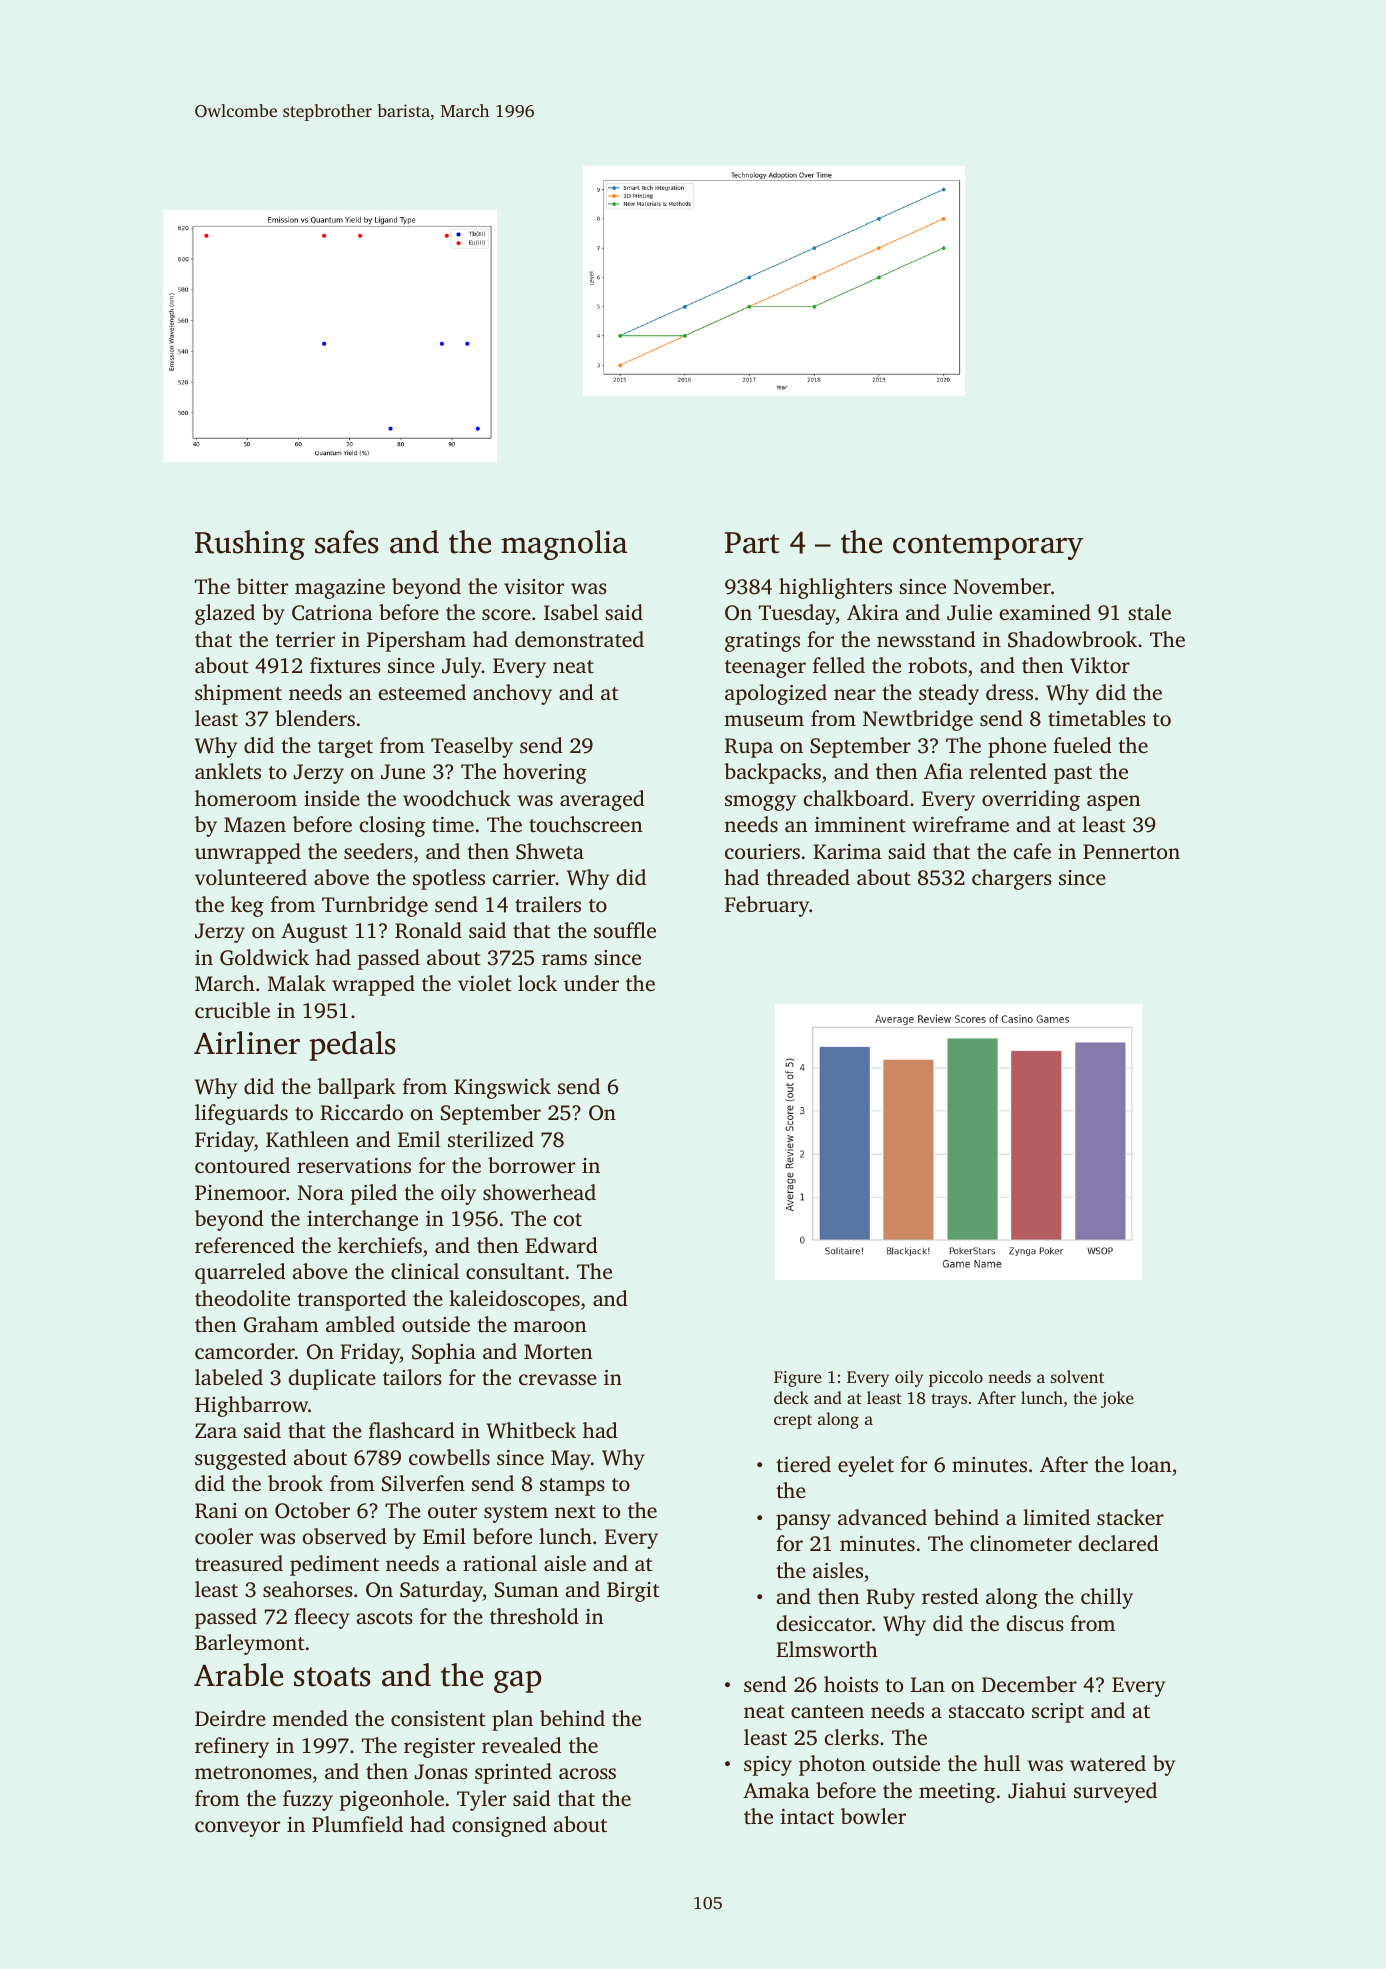  What do you see at coordinates (332, 1677) in the image?
I see `stoats` at bounding box center [332, 1677].
